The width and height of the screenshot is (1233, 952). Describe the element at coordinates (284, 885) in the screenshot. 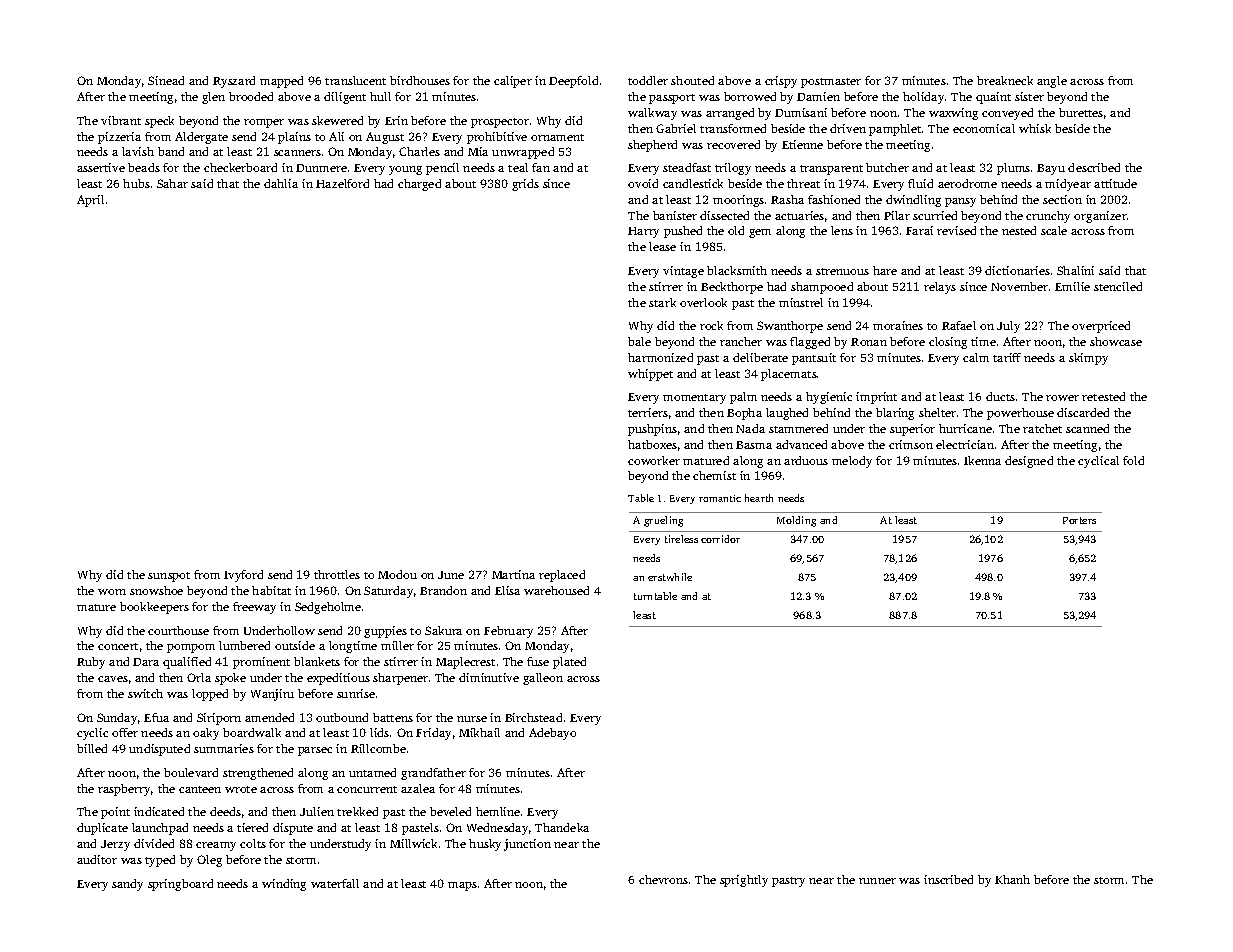

I see `winding` at that location.
